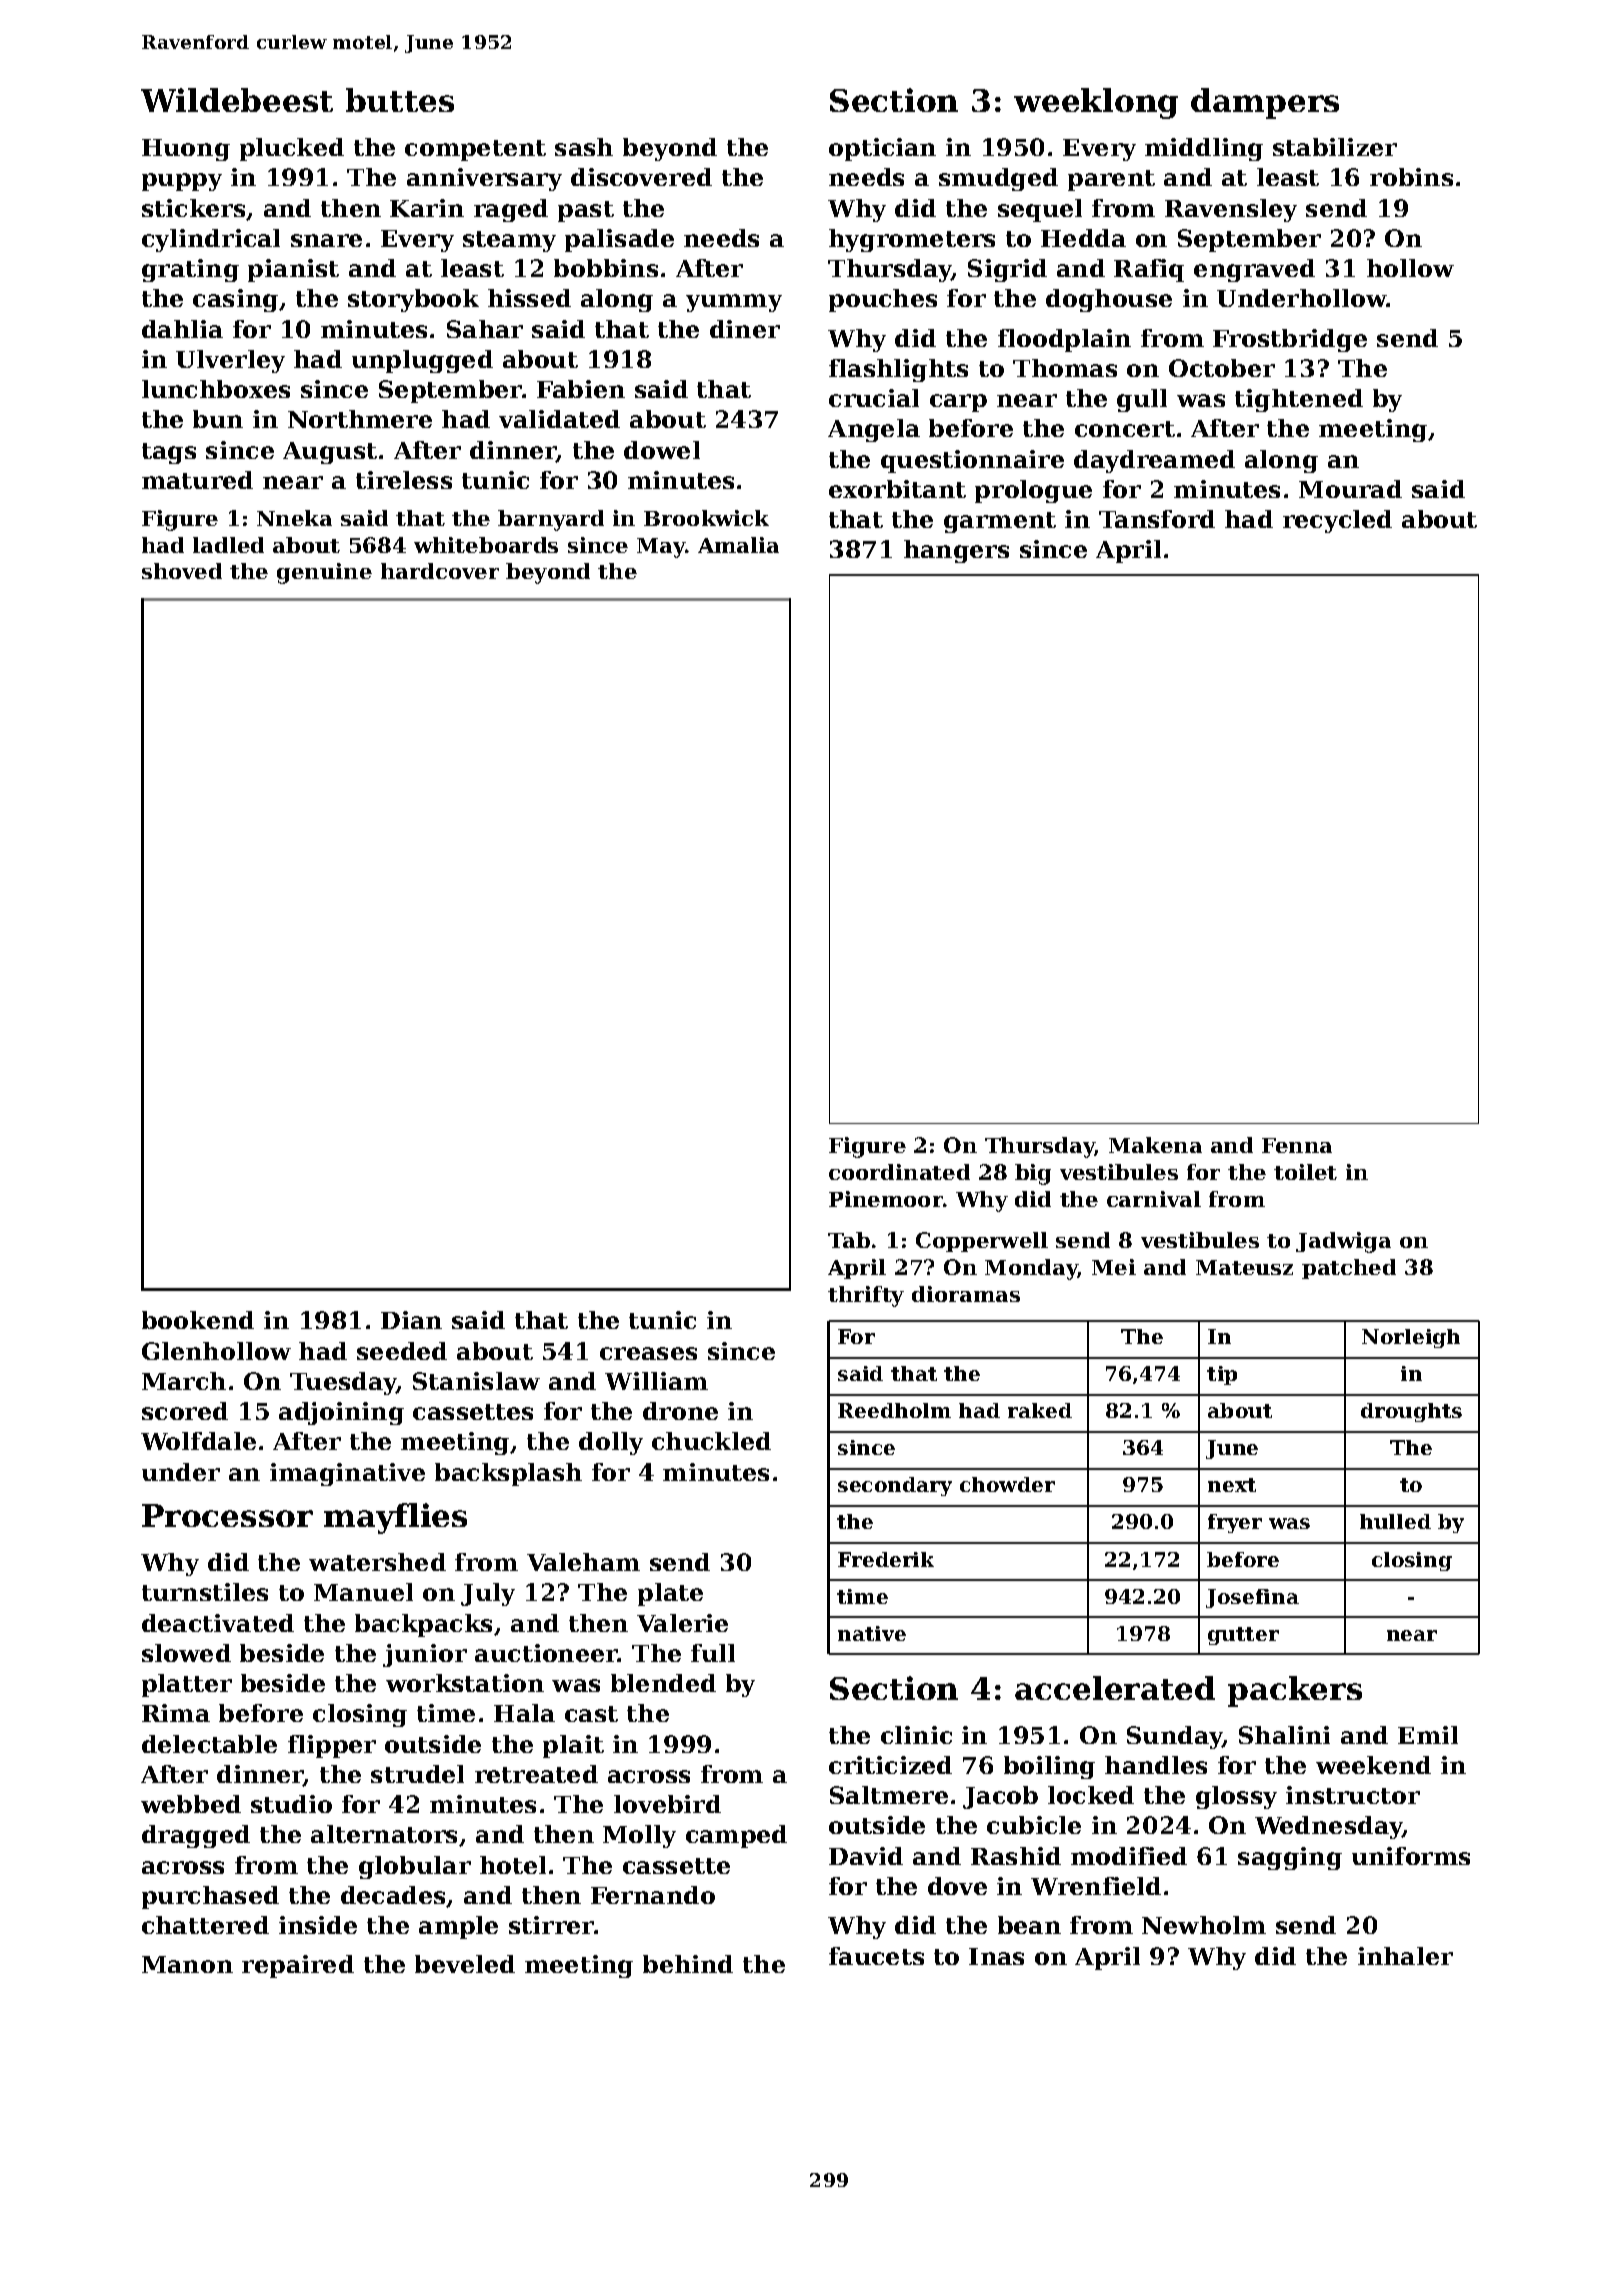 Image resolution: width=1620 pixels, height=2292 pixels. Describe the element at coordinates (1154, 1199) in the image. I see `carnival` at that location.
